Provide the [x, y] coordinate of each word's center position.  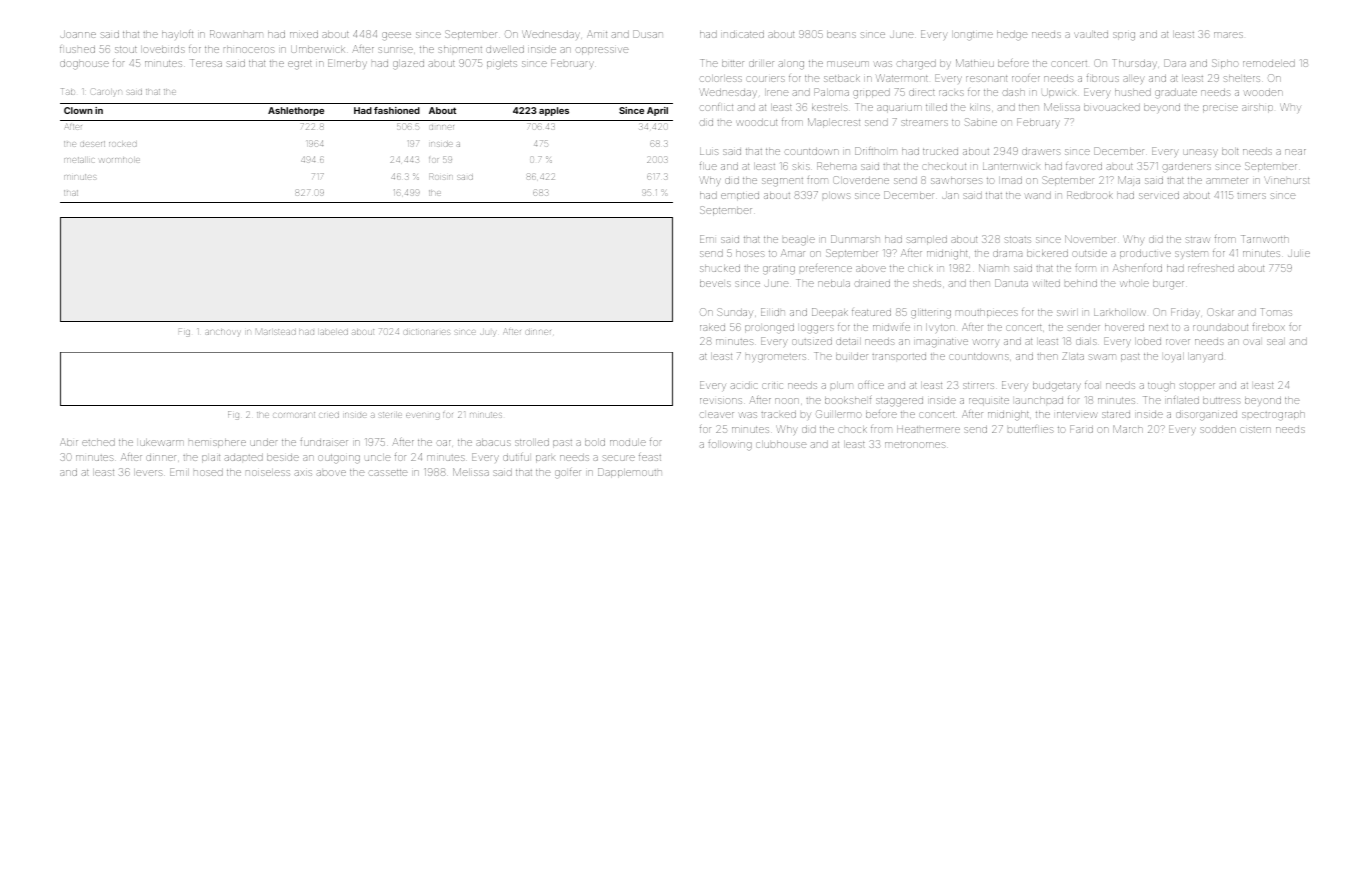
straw [1198, 239]
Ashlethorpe [296, 111]
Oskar [1220, 312]
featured [871, 312]
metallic [79, 160]
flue [708, 166]
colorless [721, 79]
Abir [69, 442]
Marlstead [276, 332]
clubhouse [781, 445]
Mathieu [975, 63]
